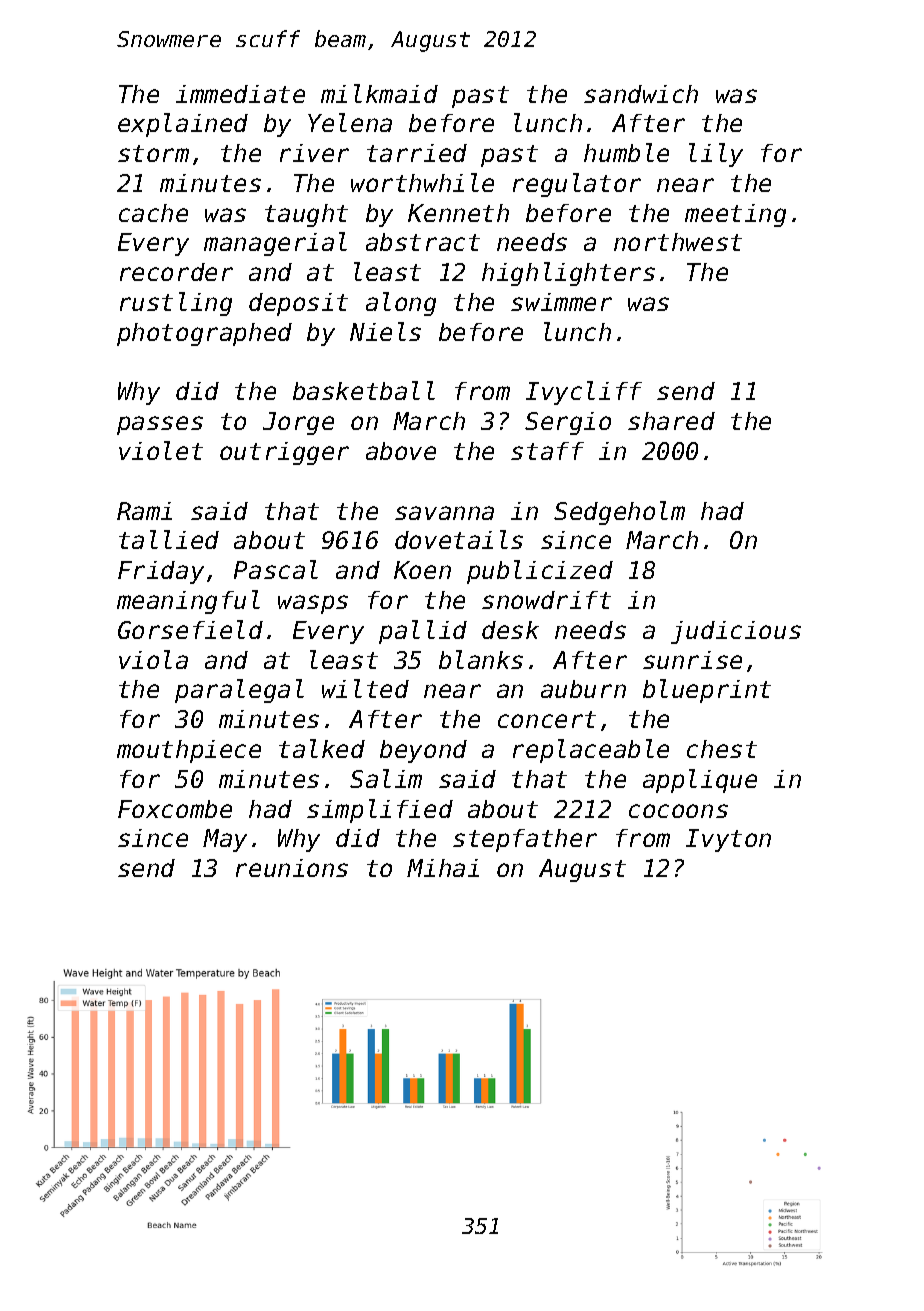 Image resolution: width=924 pixels, height=1311 pixels. I want to click on tarried, so click(417, 153).
